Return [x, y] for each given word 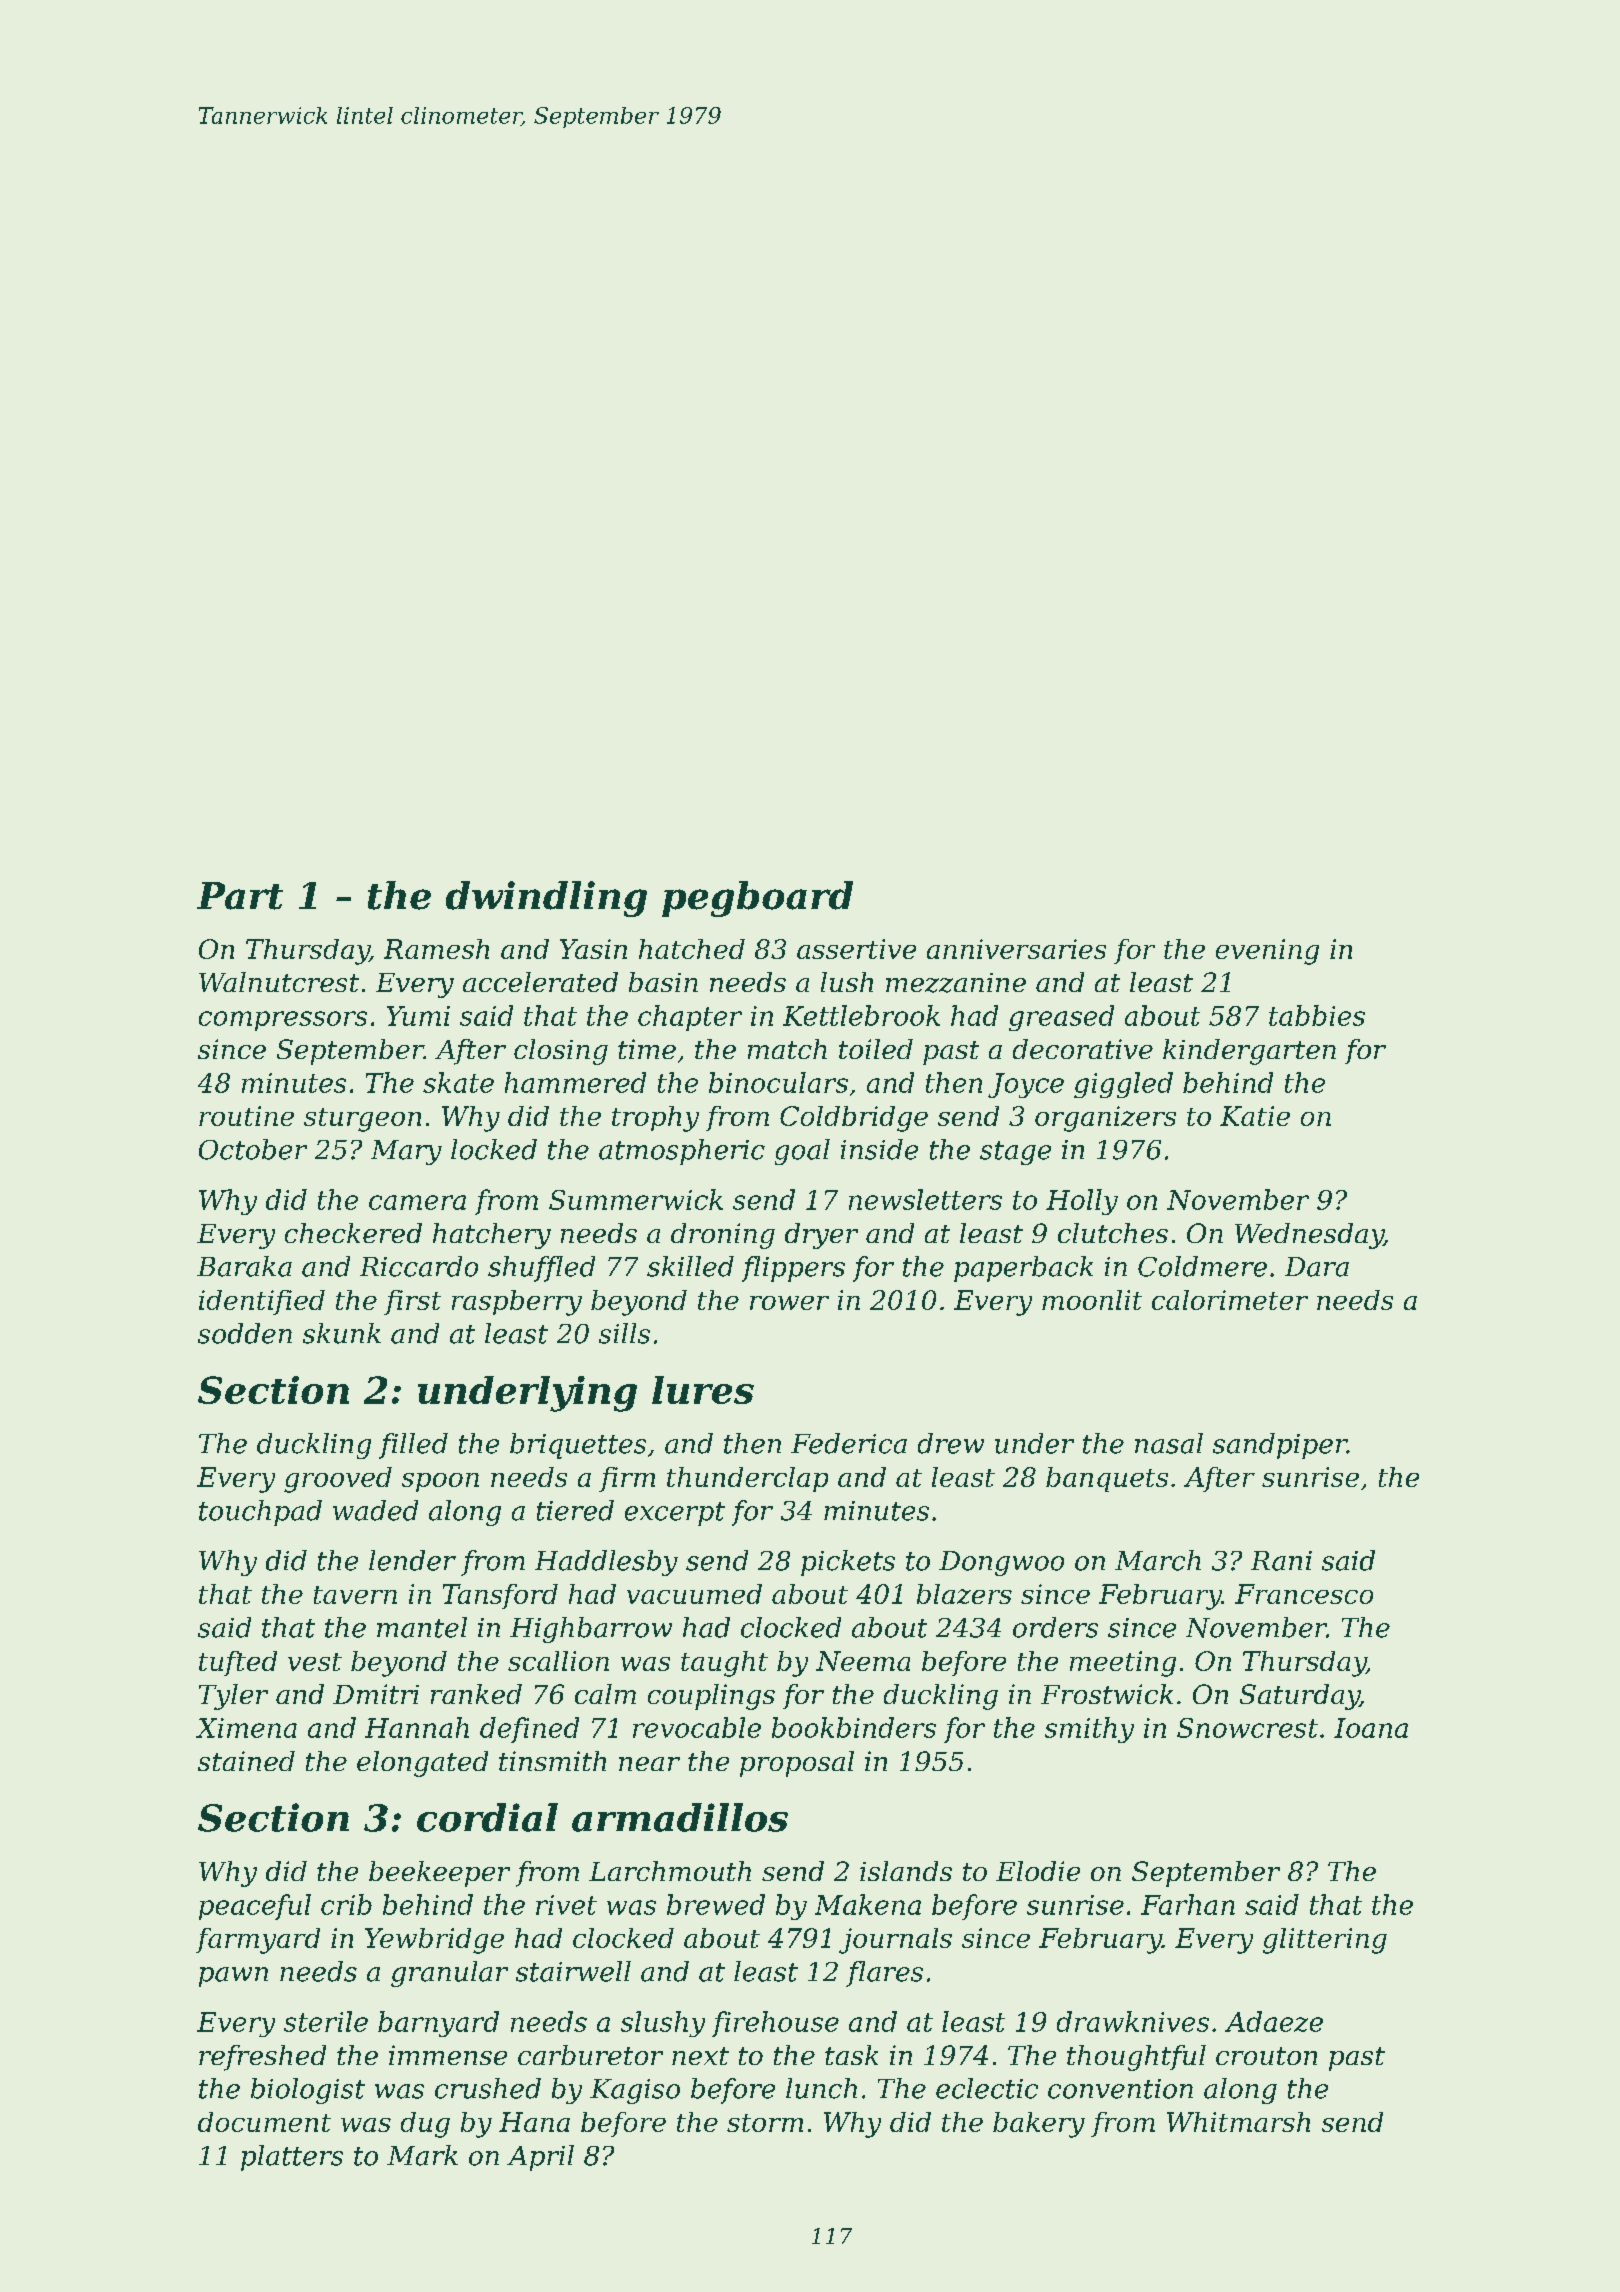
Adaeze [1274, 2021]
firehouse [775, 2024]
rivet [566, 1905]
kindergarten [1249, 1052]
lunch [821, 2088]
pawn [233, 1977]
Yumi [418, 1016]
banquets [1107, 1479]
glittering [1325, 1941]
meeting [1123, 1664]
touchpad [260, 1513]
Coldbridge [854, 1119]
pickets [848, 1563]
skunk [342, 1333]
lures [703, 1390]
